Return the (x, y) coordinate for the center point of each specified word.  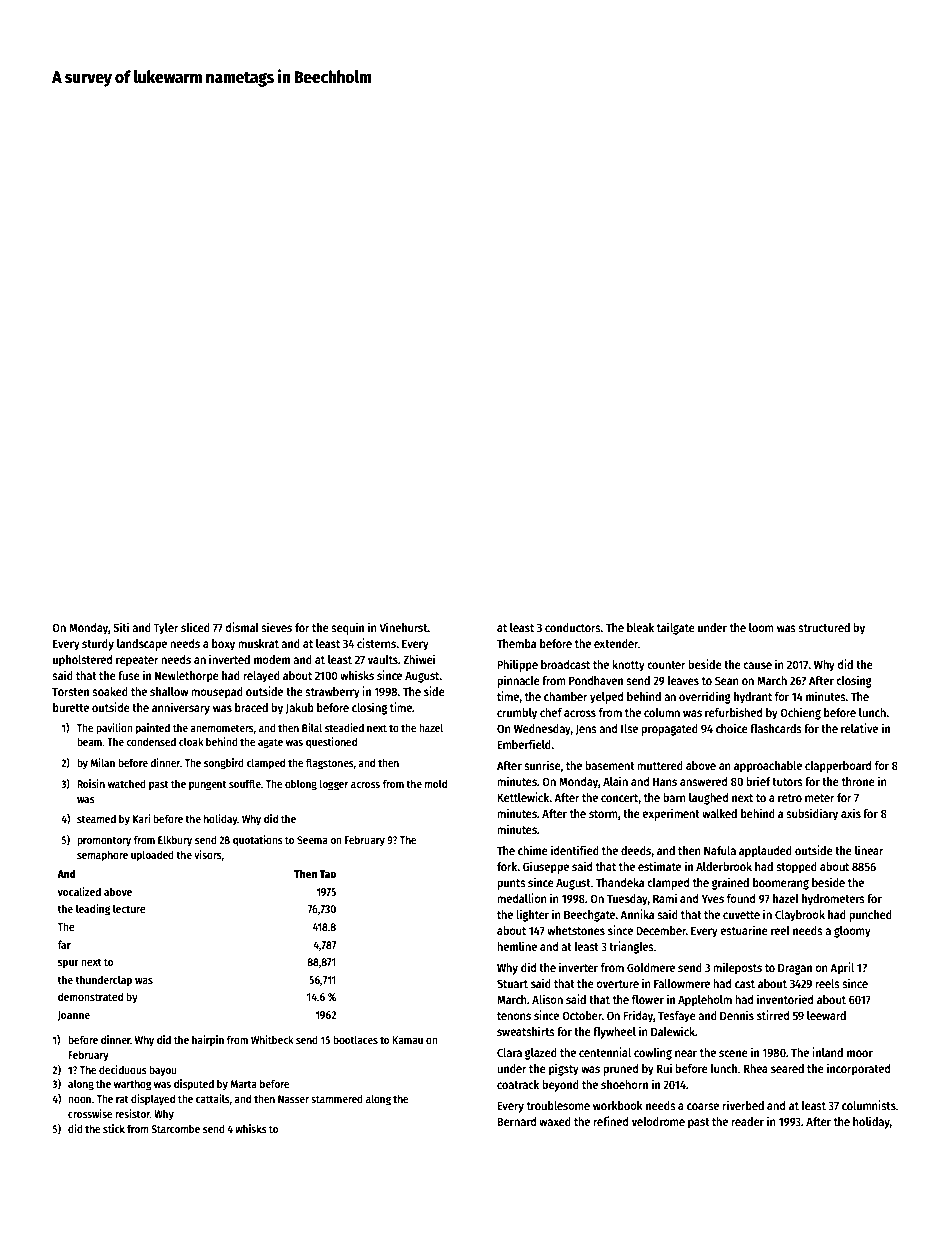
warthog (133, 1085)
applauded (765, 852)
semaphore (102, 856)
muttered (660, 765)
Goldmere (651, 967)
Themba (516, 643)
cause (757, 665)
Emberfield (524, 744)
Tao (327, 874)
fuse (129, 675)
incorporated (858, 1069)
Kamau (407, 1040)
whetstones (576, 930)
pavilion (114, 729)
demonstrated (90, 996)
